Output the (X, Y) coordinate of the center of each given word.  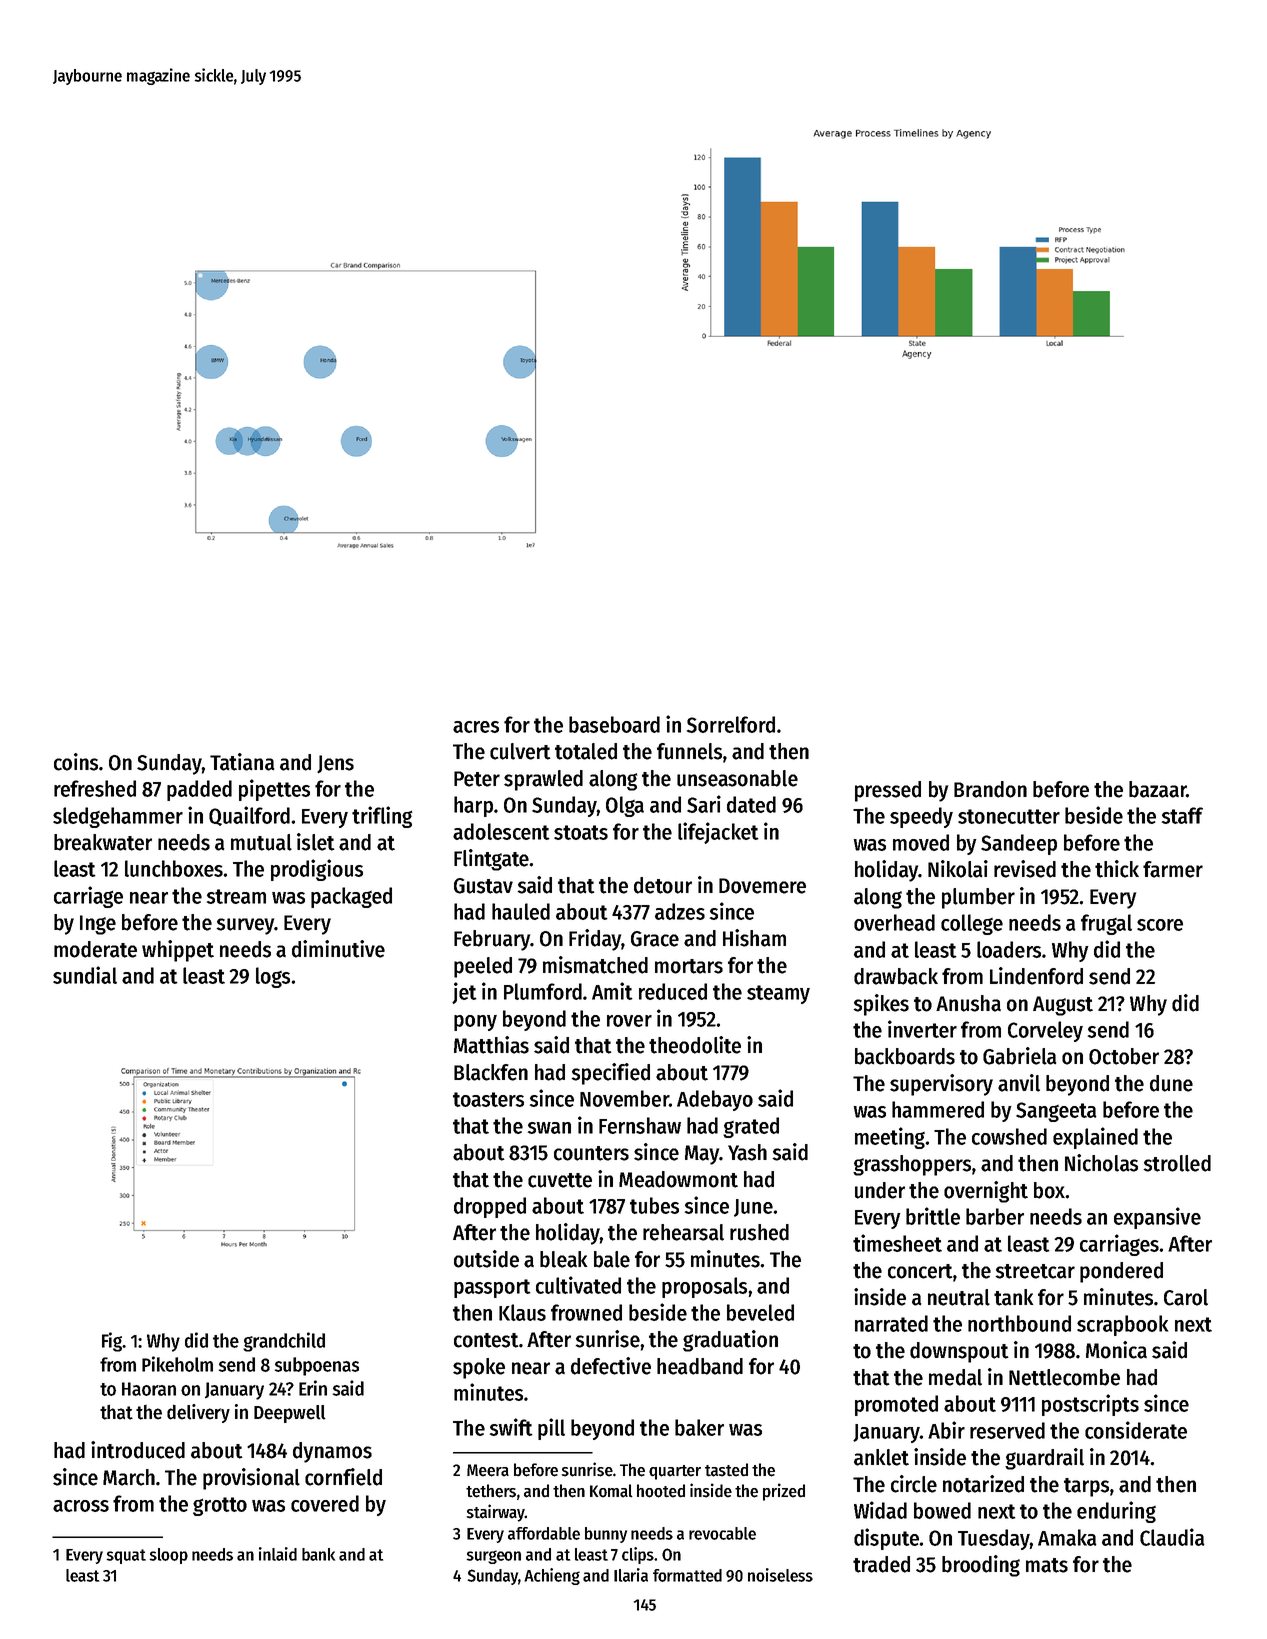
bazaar (1157, 789)
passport (492, 1288)
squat (126, 1556)
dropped (490, 1207)
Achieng (552, 1576)
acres (476, 727)
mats (1047, 1565)
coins (76, 762)
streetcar (1035, 1271)
